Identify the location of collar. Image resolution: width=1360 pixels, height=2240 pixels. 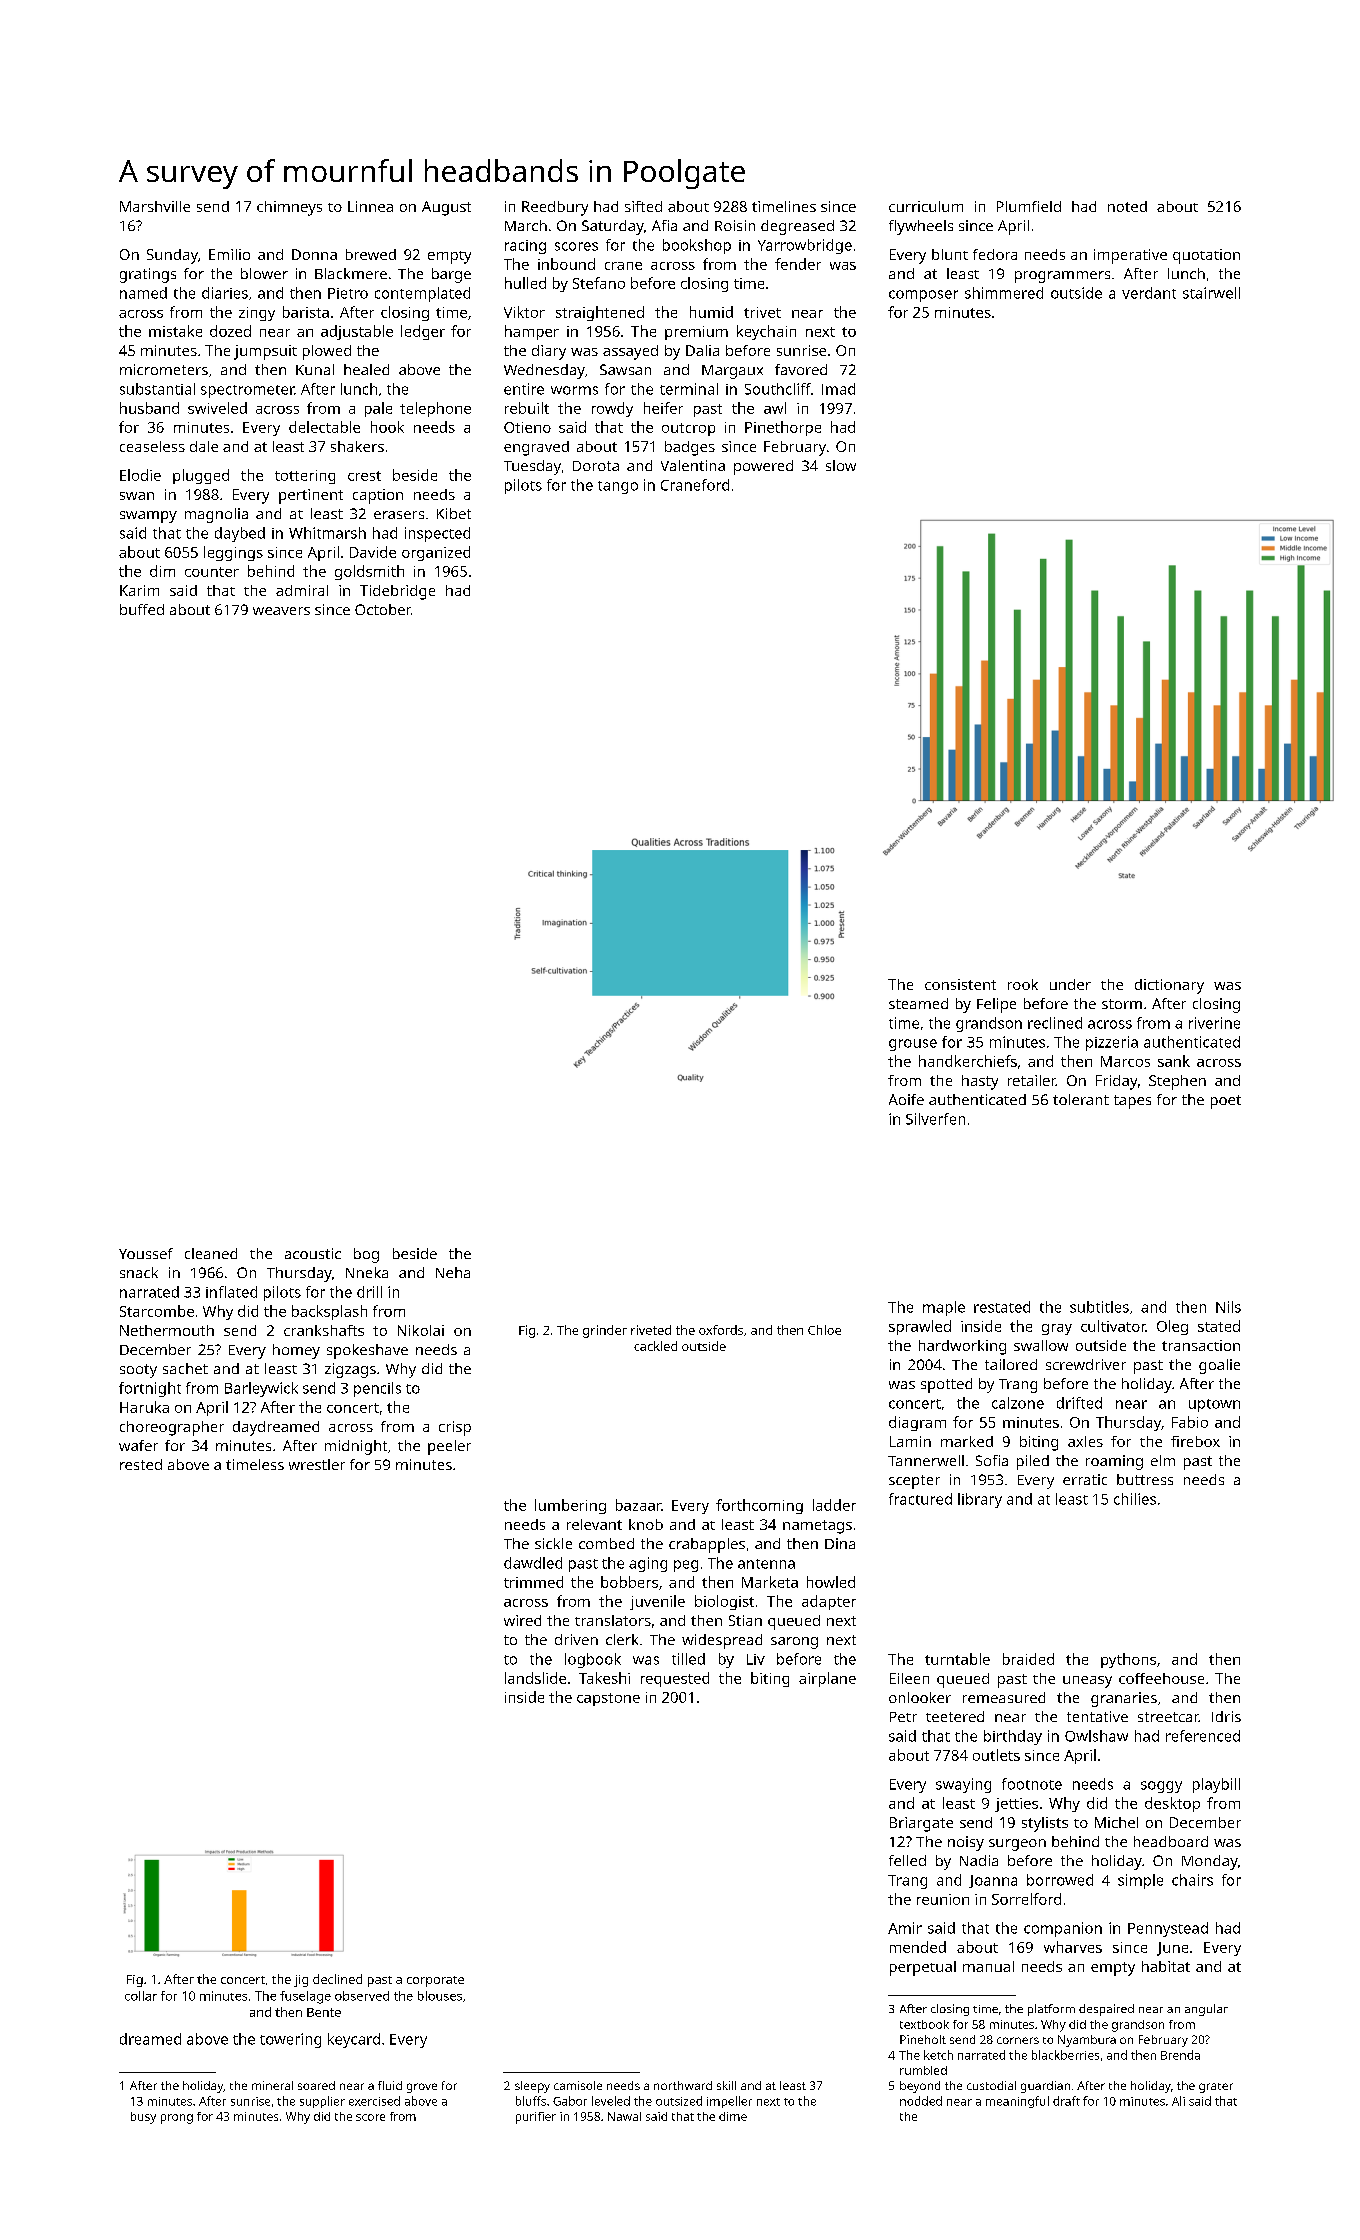
(141, 1996).
